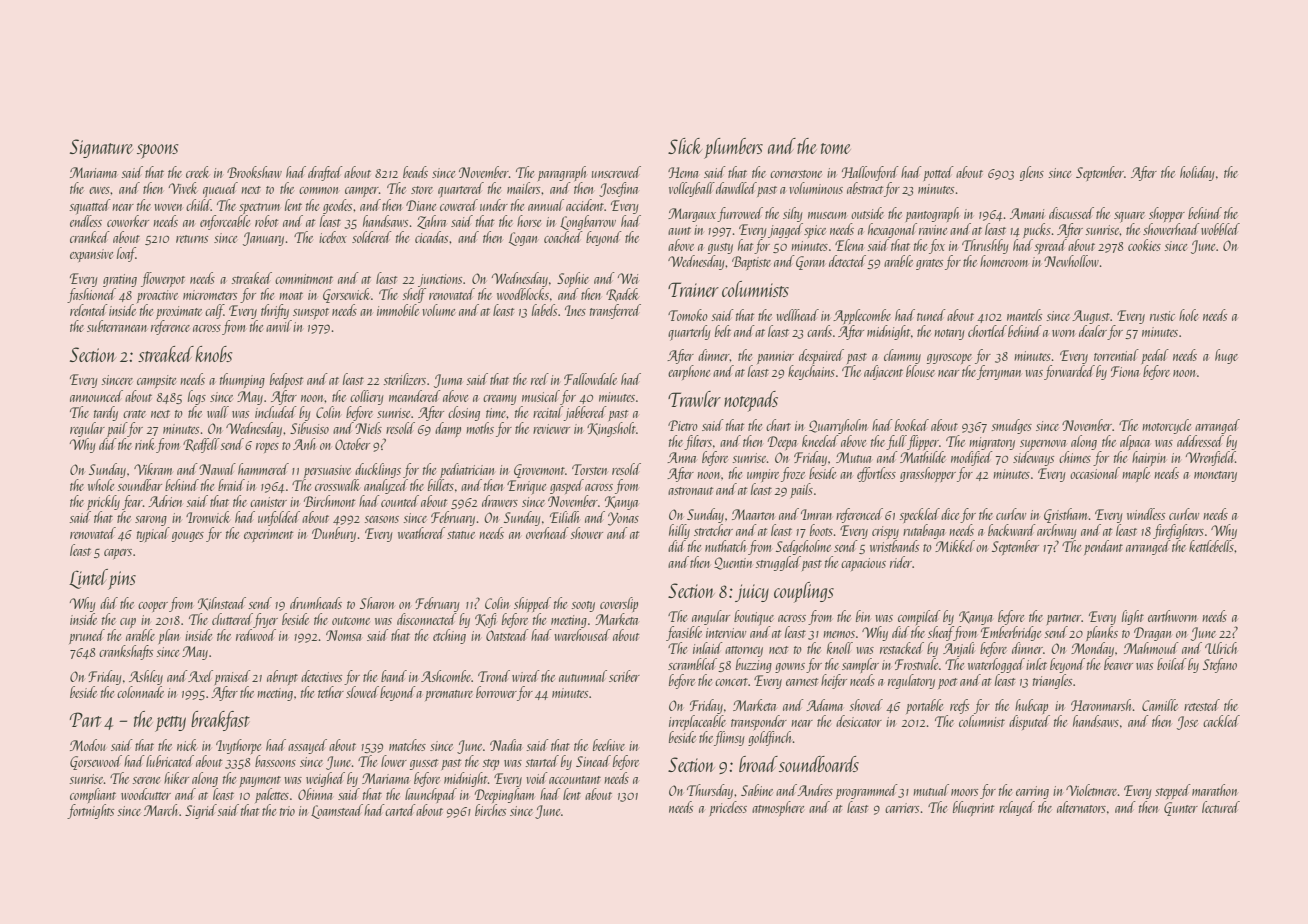  I want to click on January, so click(263, 239).
